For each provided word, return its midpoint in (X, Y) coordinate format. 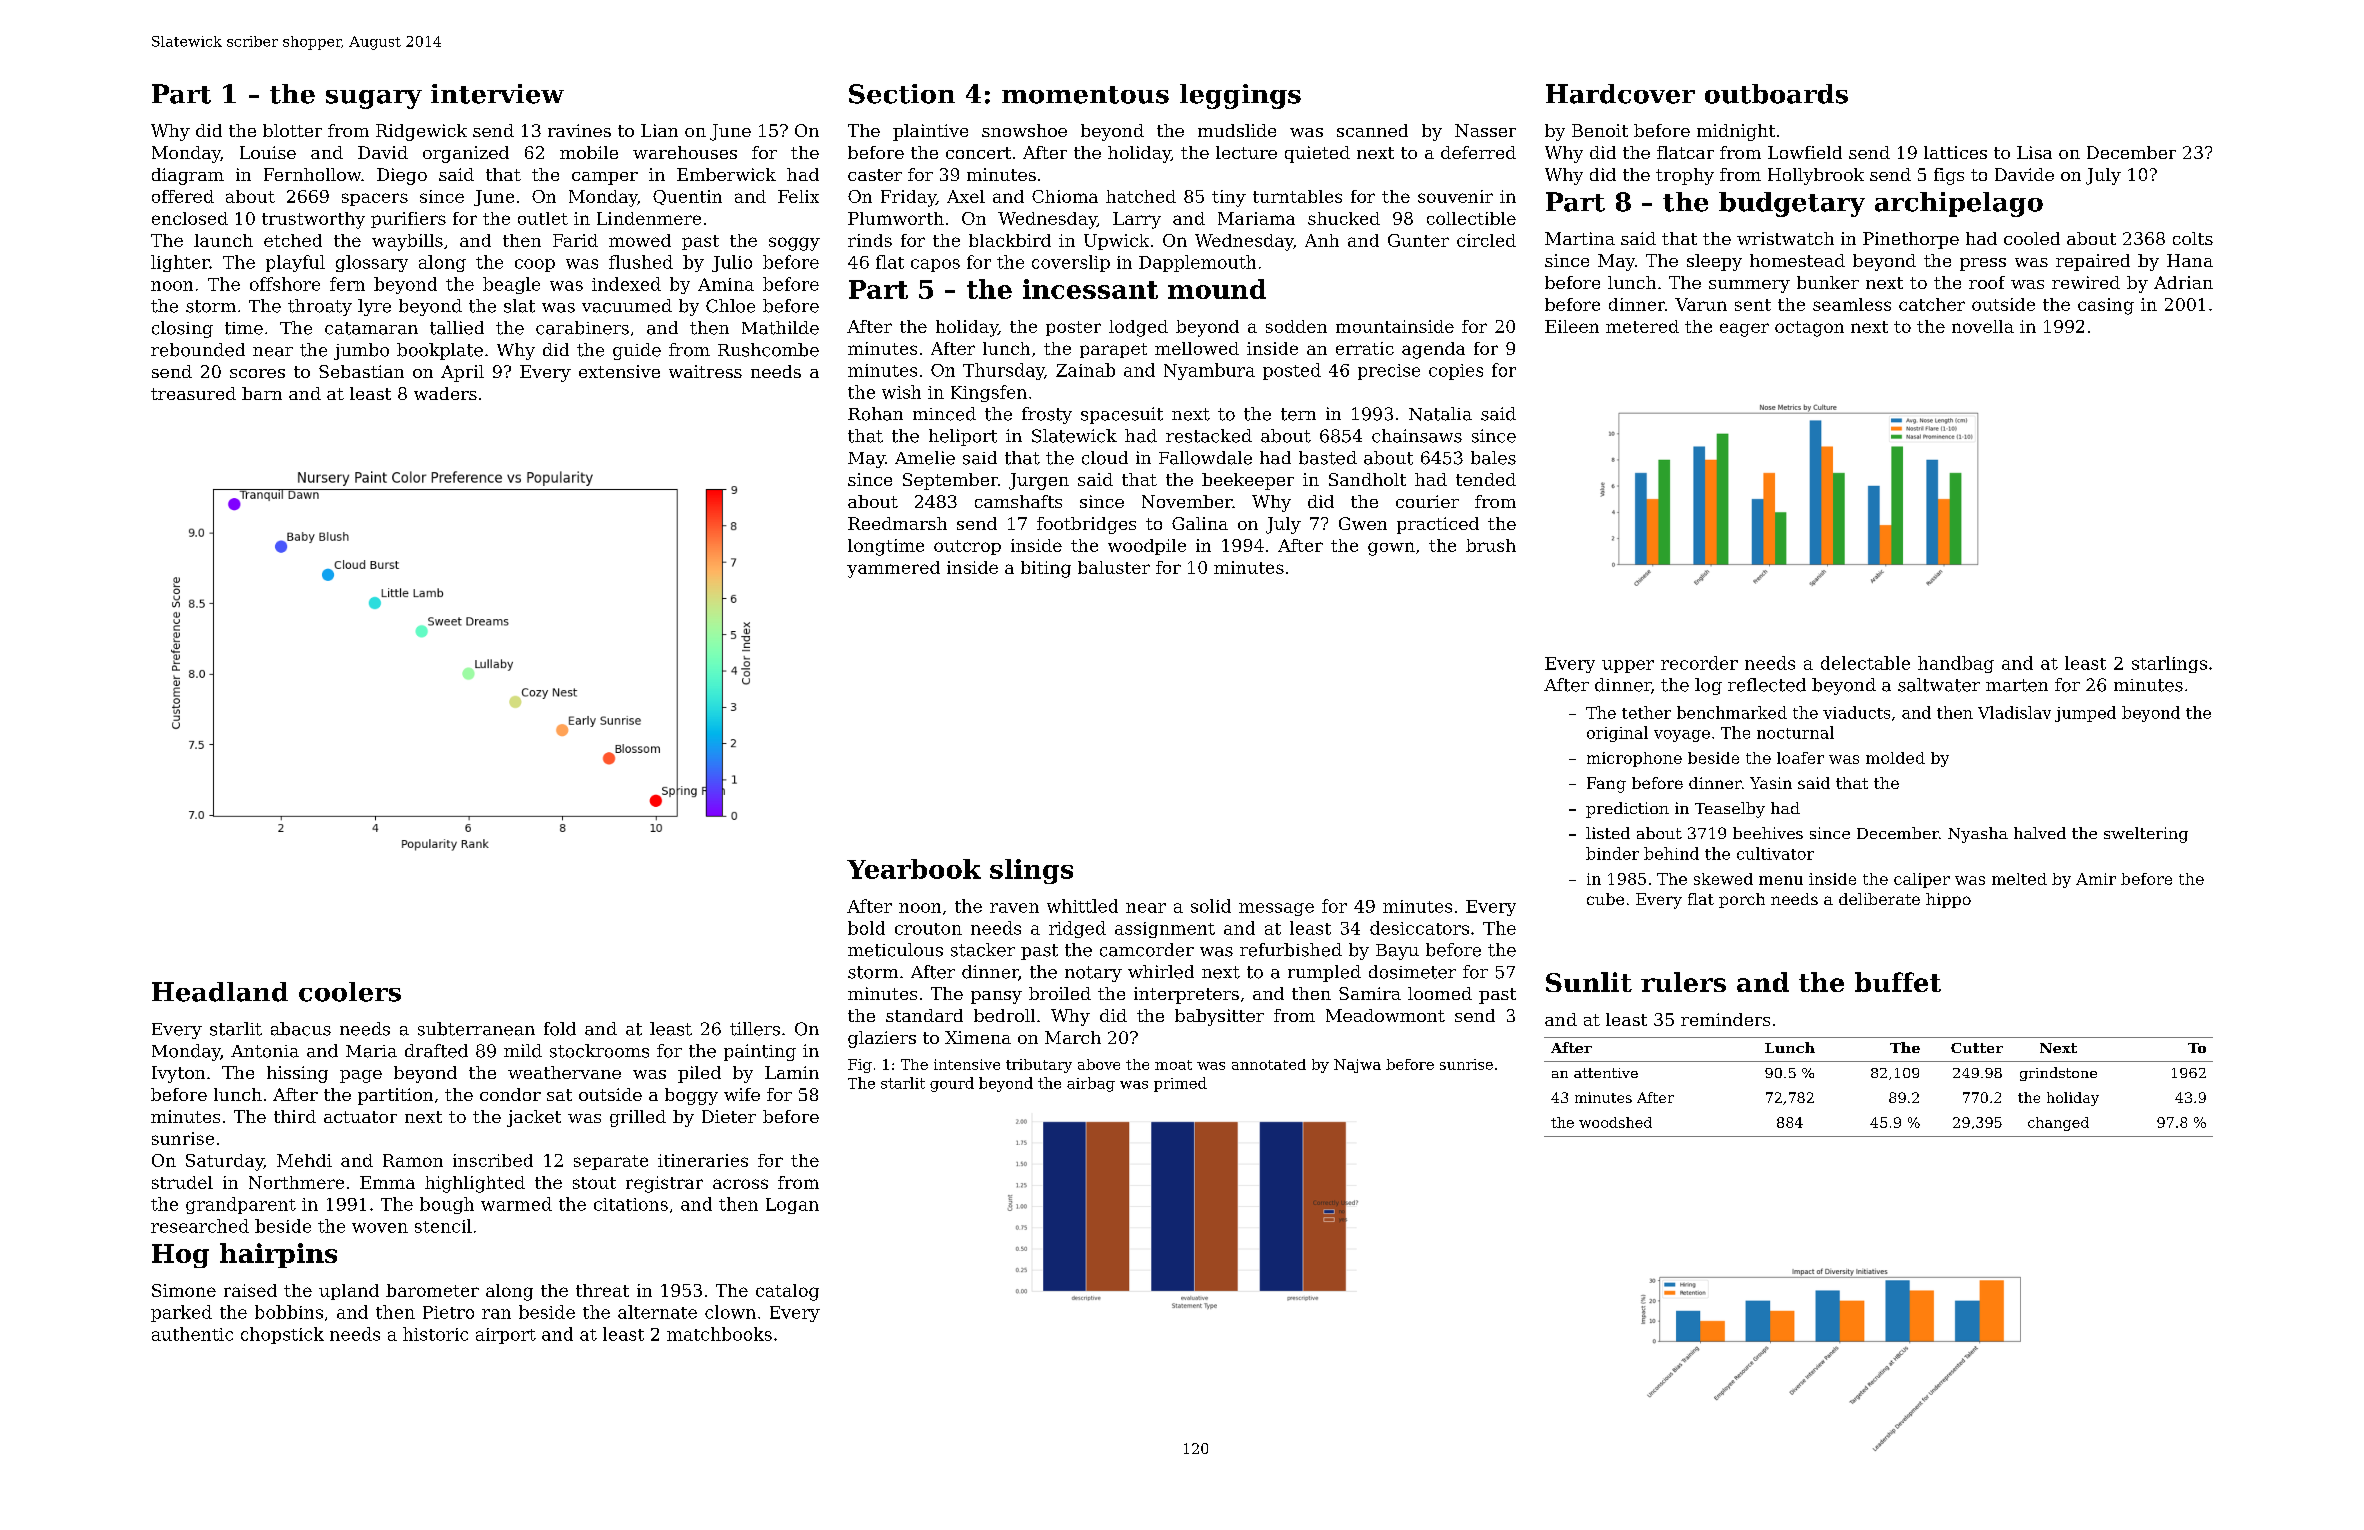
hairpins (278, 1255)
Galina (1200, 523)
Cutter (1977, 1048)
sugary (374, 99)
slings (1031, 871)
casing (2106, 306)
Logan (792, 1206)
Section (902, 94)
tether (1646, 712)
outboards (1776, 94)
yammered (893, 569)
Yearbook (914, 869)
